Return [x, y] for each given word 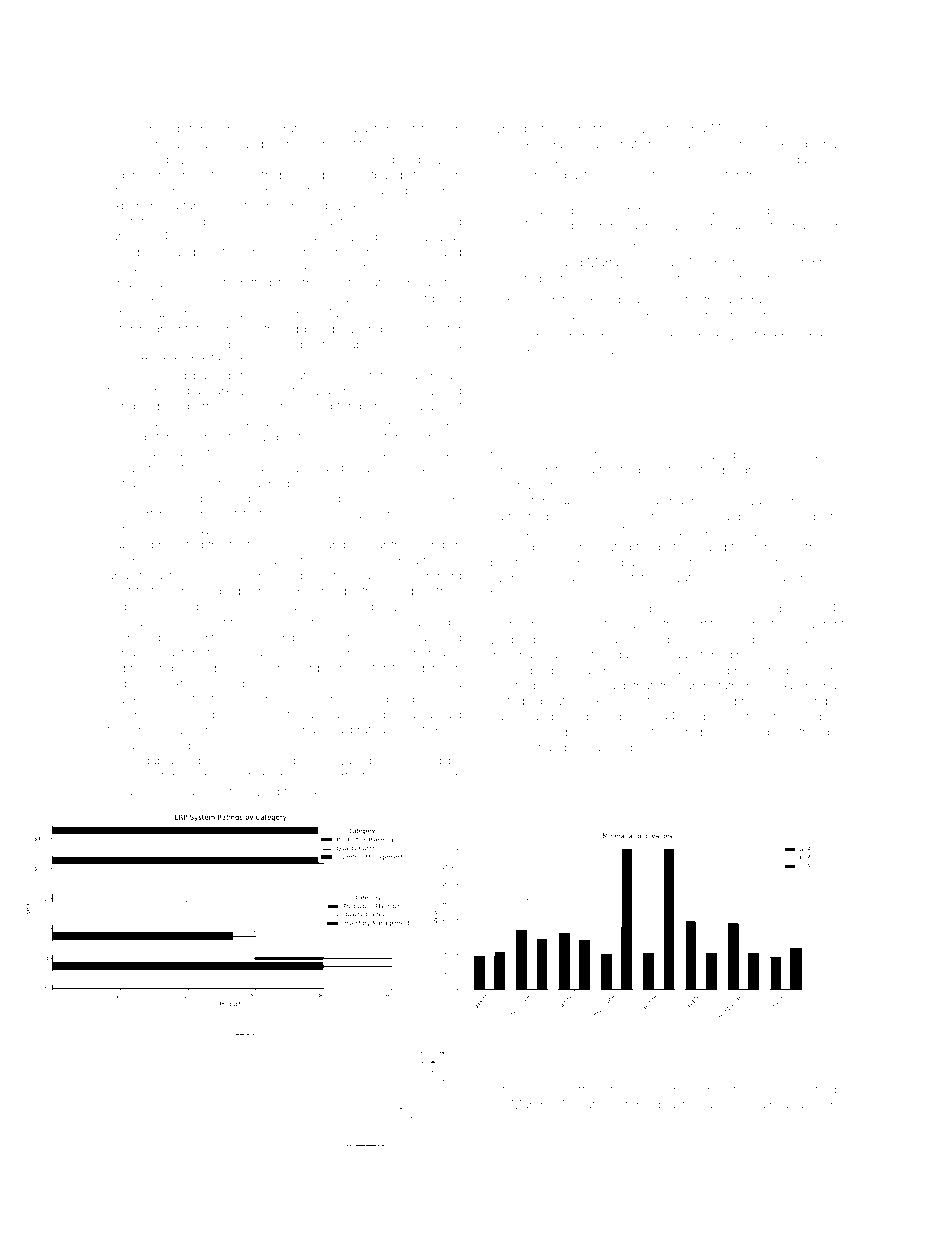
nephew [709, 733]
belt [208, 760]
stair [234, 437]
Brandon [131, 129]
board [710, 210]
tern [578, 1089]
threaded [650, 1105]
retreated [819, 547]
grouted [422, 192]
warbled [512, 639]
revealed [418, 468]
